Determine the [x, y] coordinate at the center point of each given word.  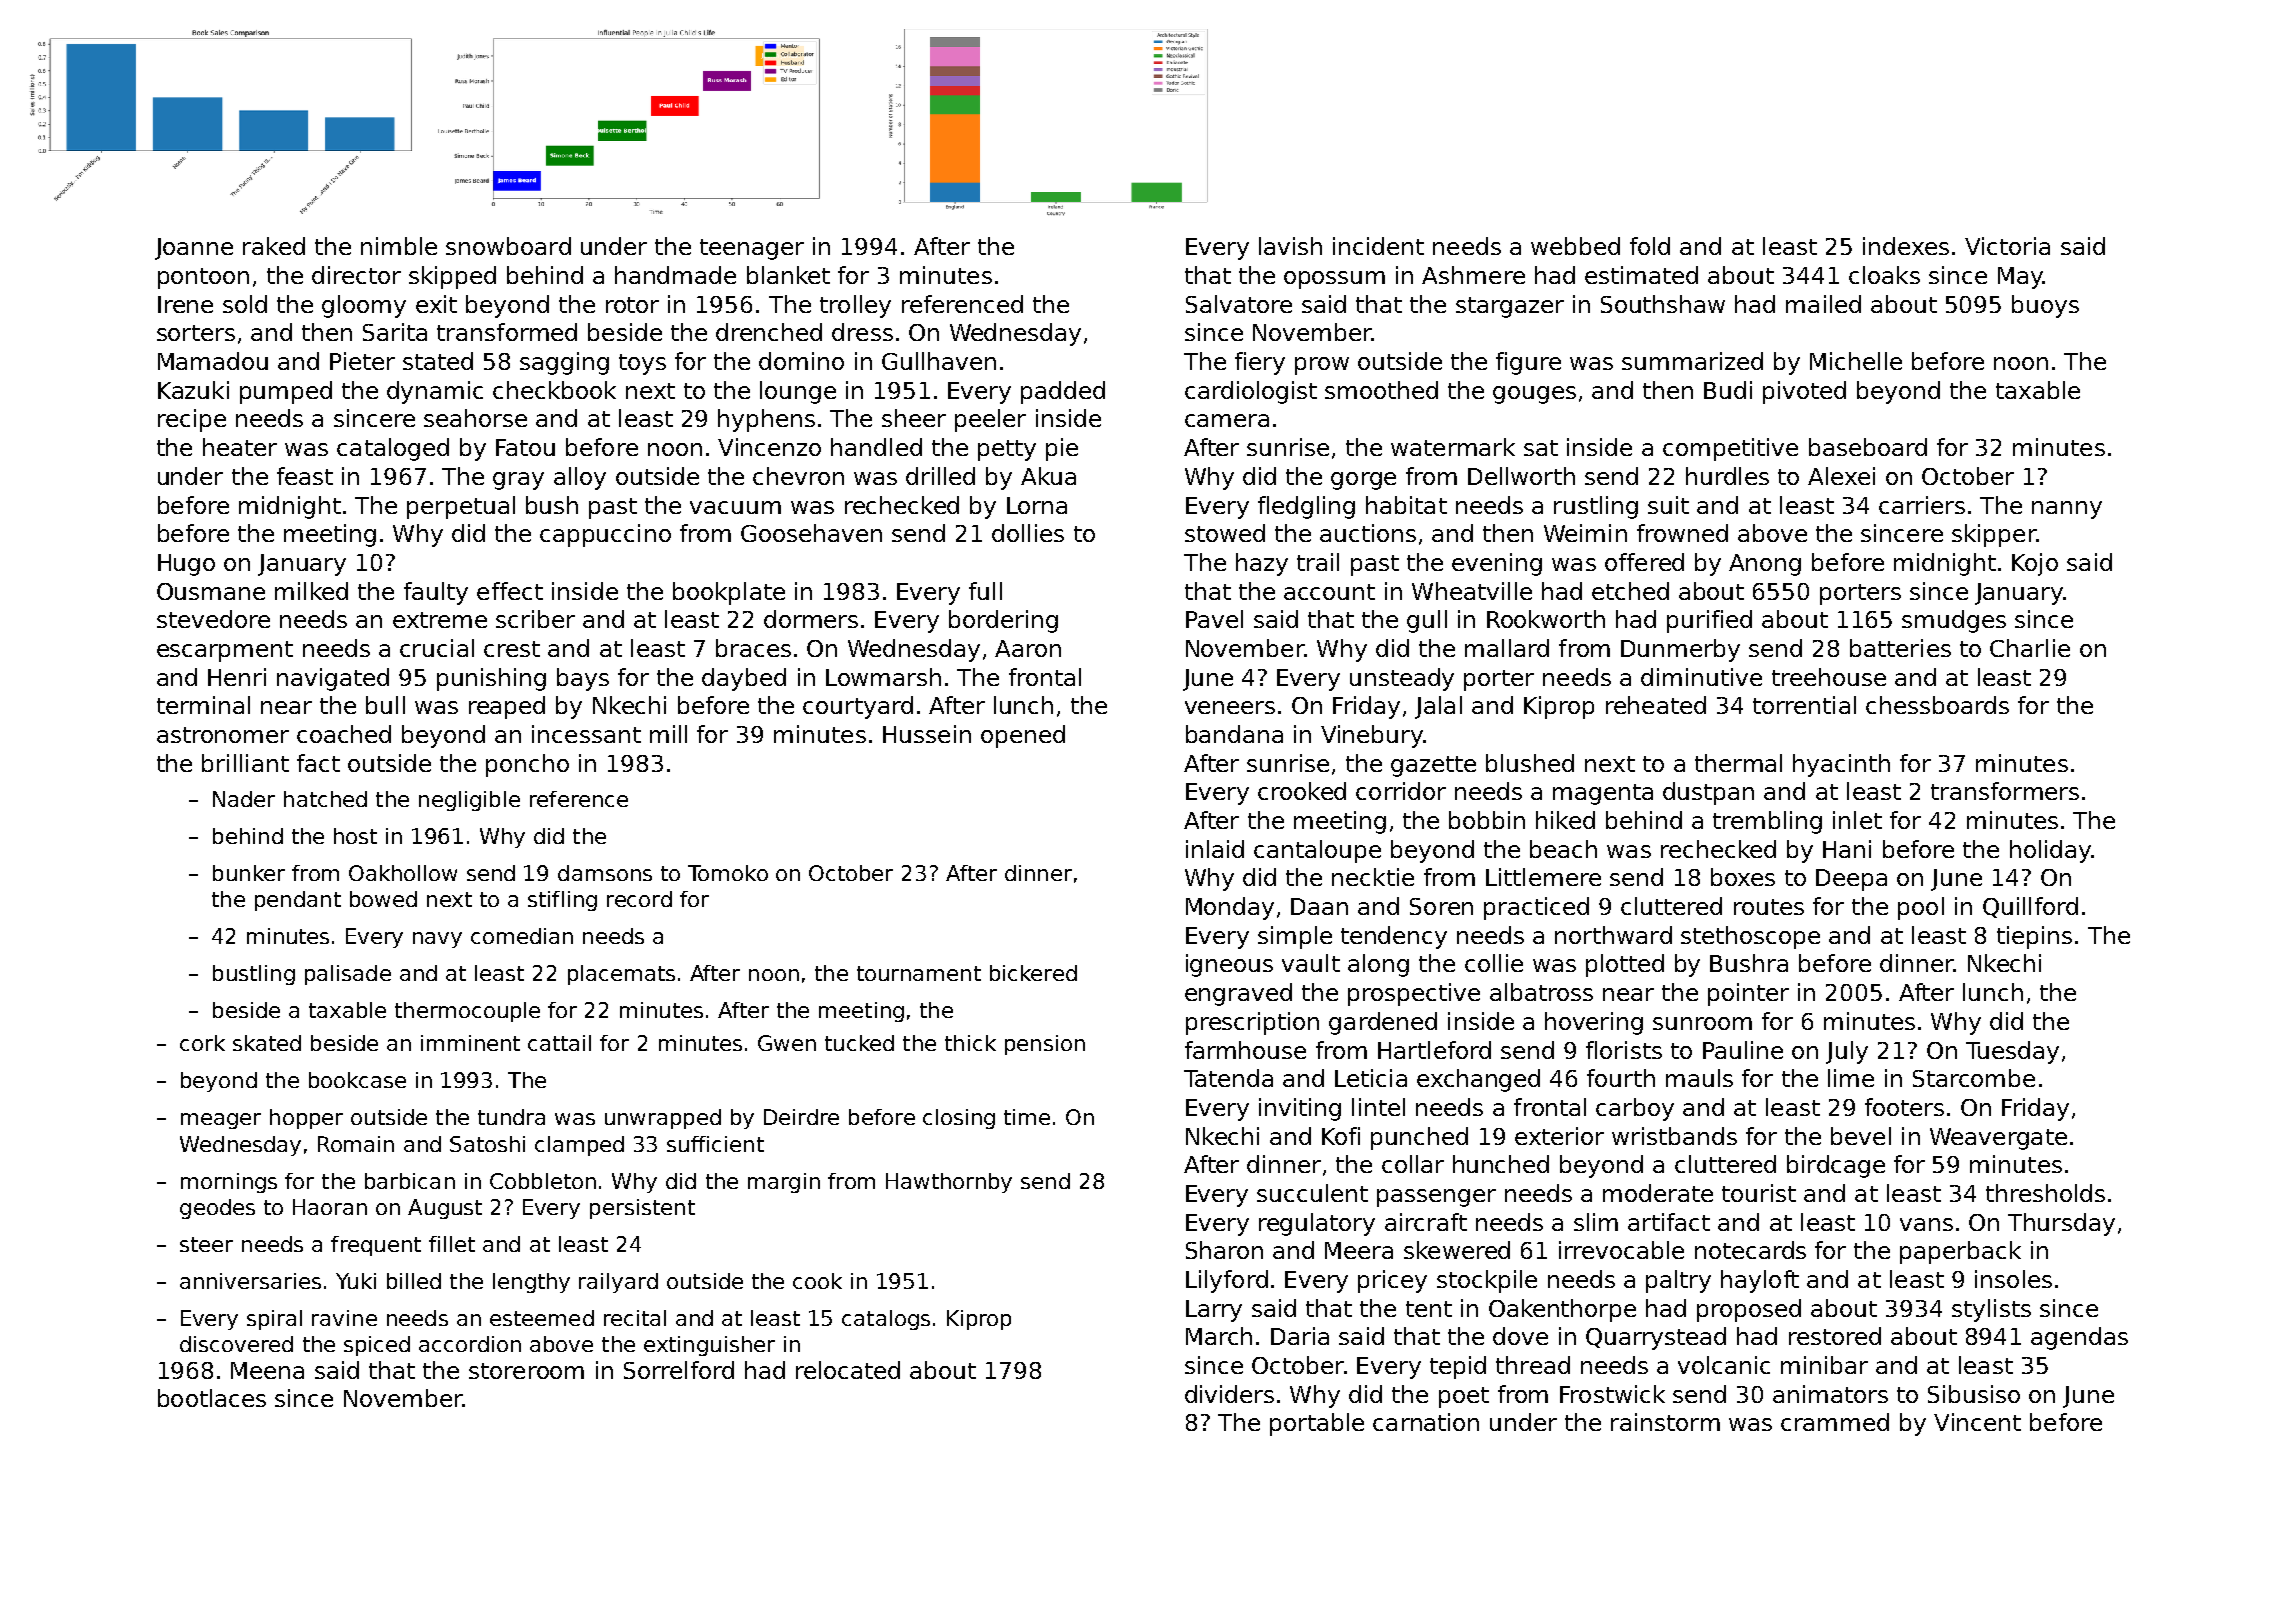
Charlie [2030, 648]
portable [1317, 1424]
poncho [527, 765]
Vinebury [1372, 736]
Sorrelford [679, 1370]
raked [274, 246]
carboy [1635, 1109]
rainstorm [1665, 1422]
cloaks [1884, 275]
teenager [752, 249]
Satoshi [487, 1144]
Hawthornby [949, 1183]
